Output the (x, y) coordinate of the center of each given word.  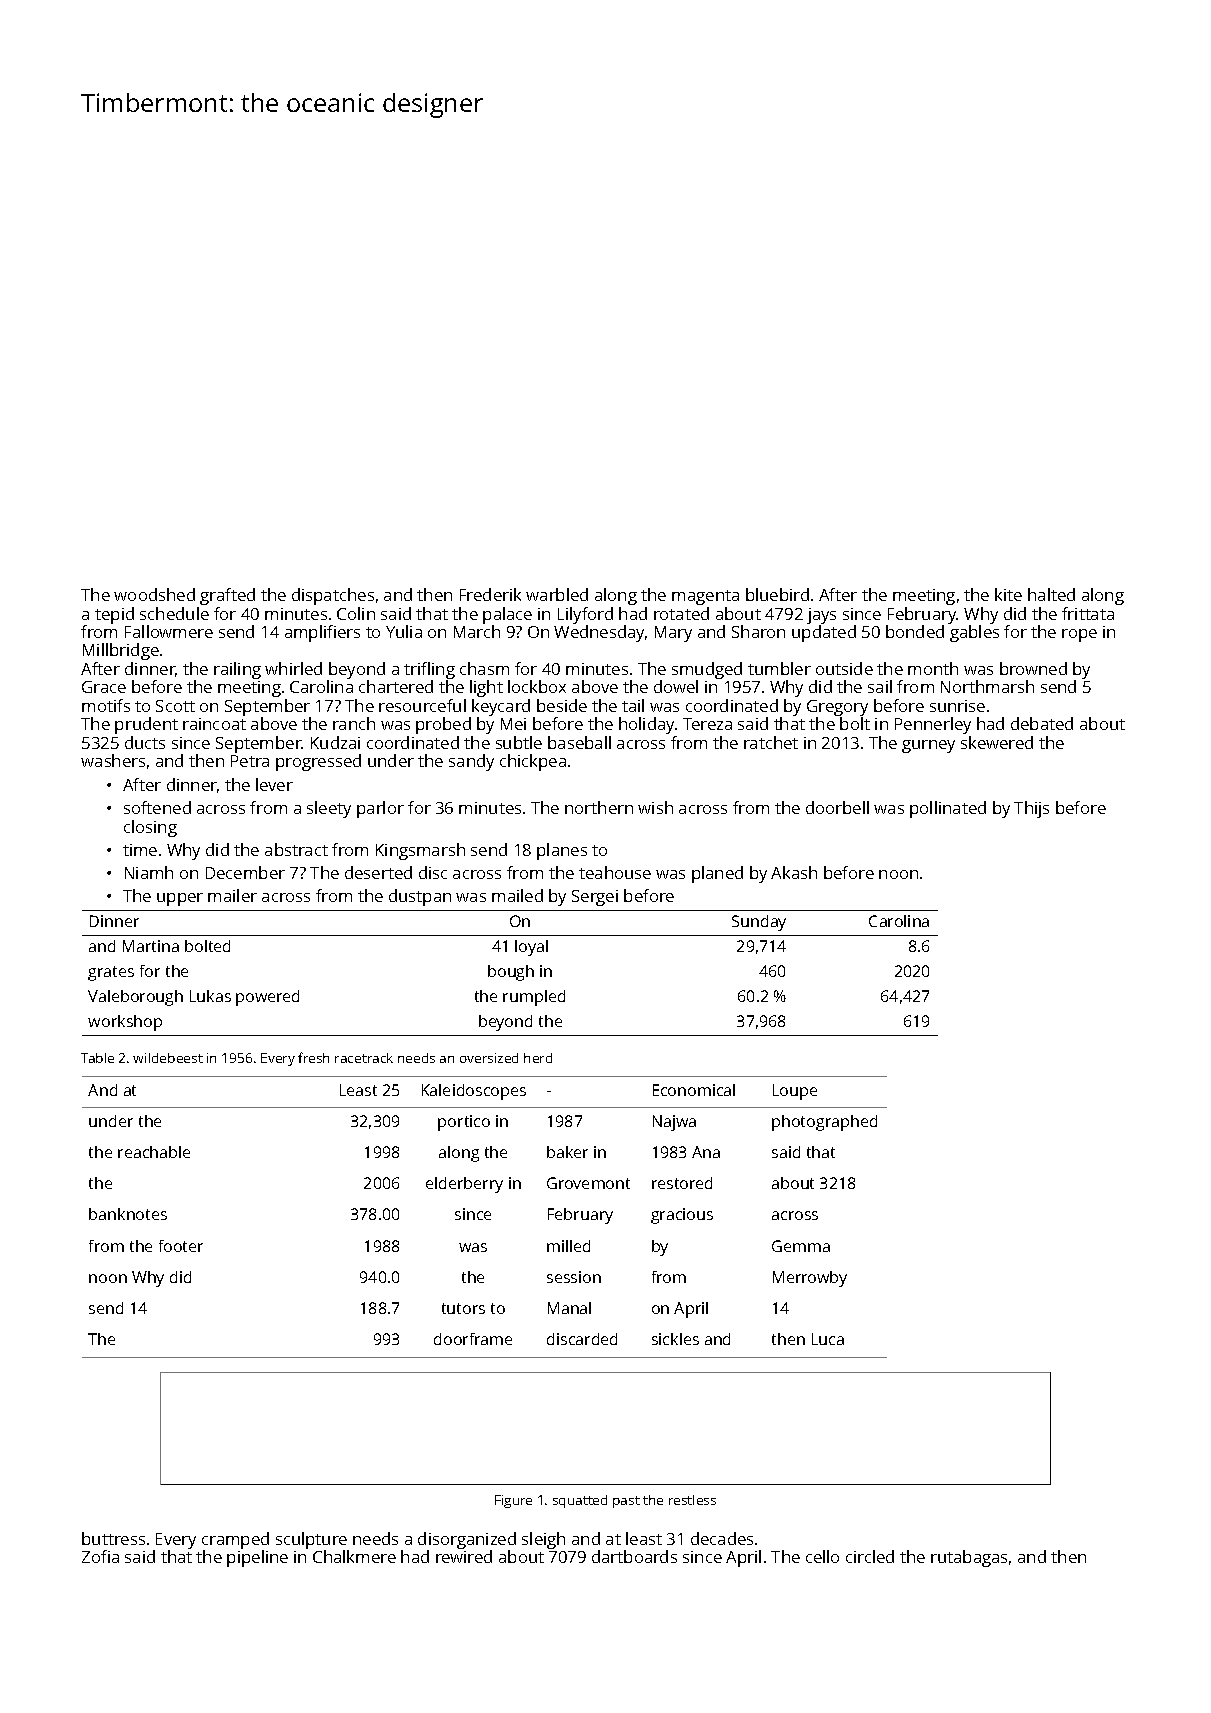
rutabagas (969, 1558)
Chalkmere (354, 1556)
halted (1051, 594)
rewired (464, 1556)
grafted (227, 596)
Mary (673, 634)
